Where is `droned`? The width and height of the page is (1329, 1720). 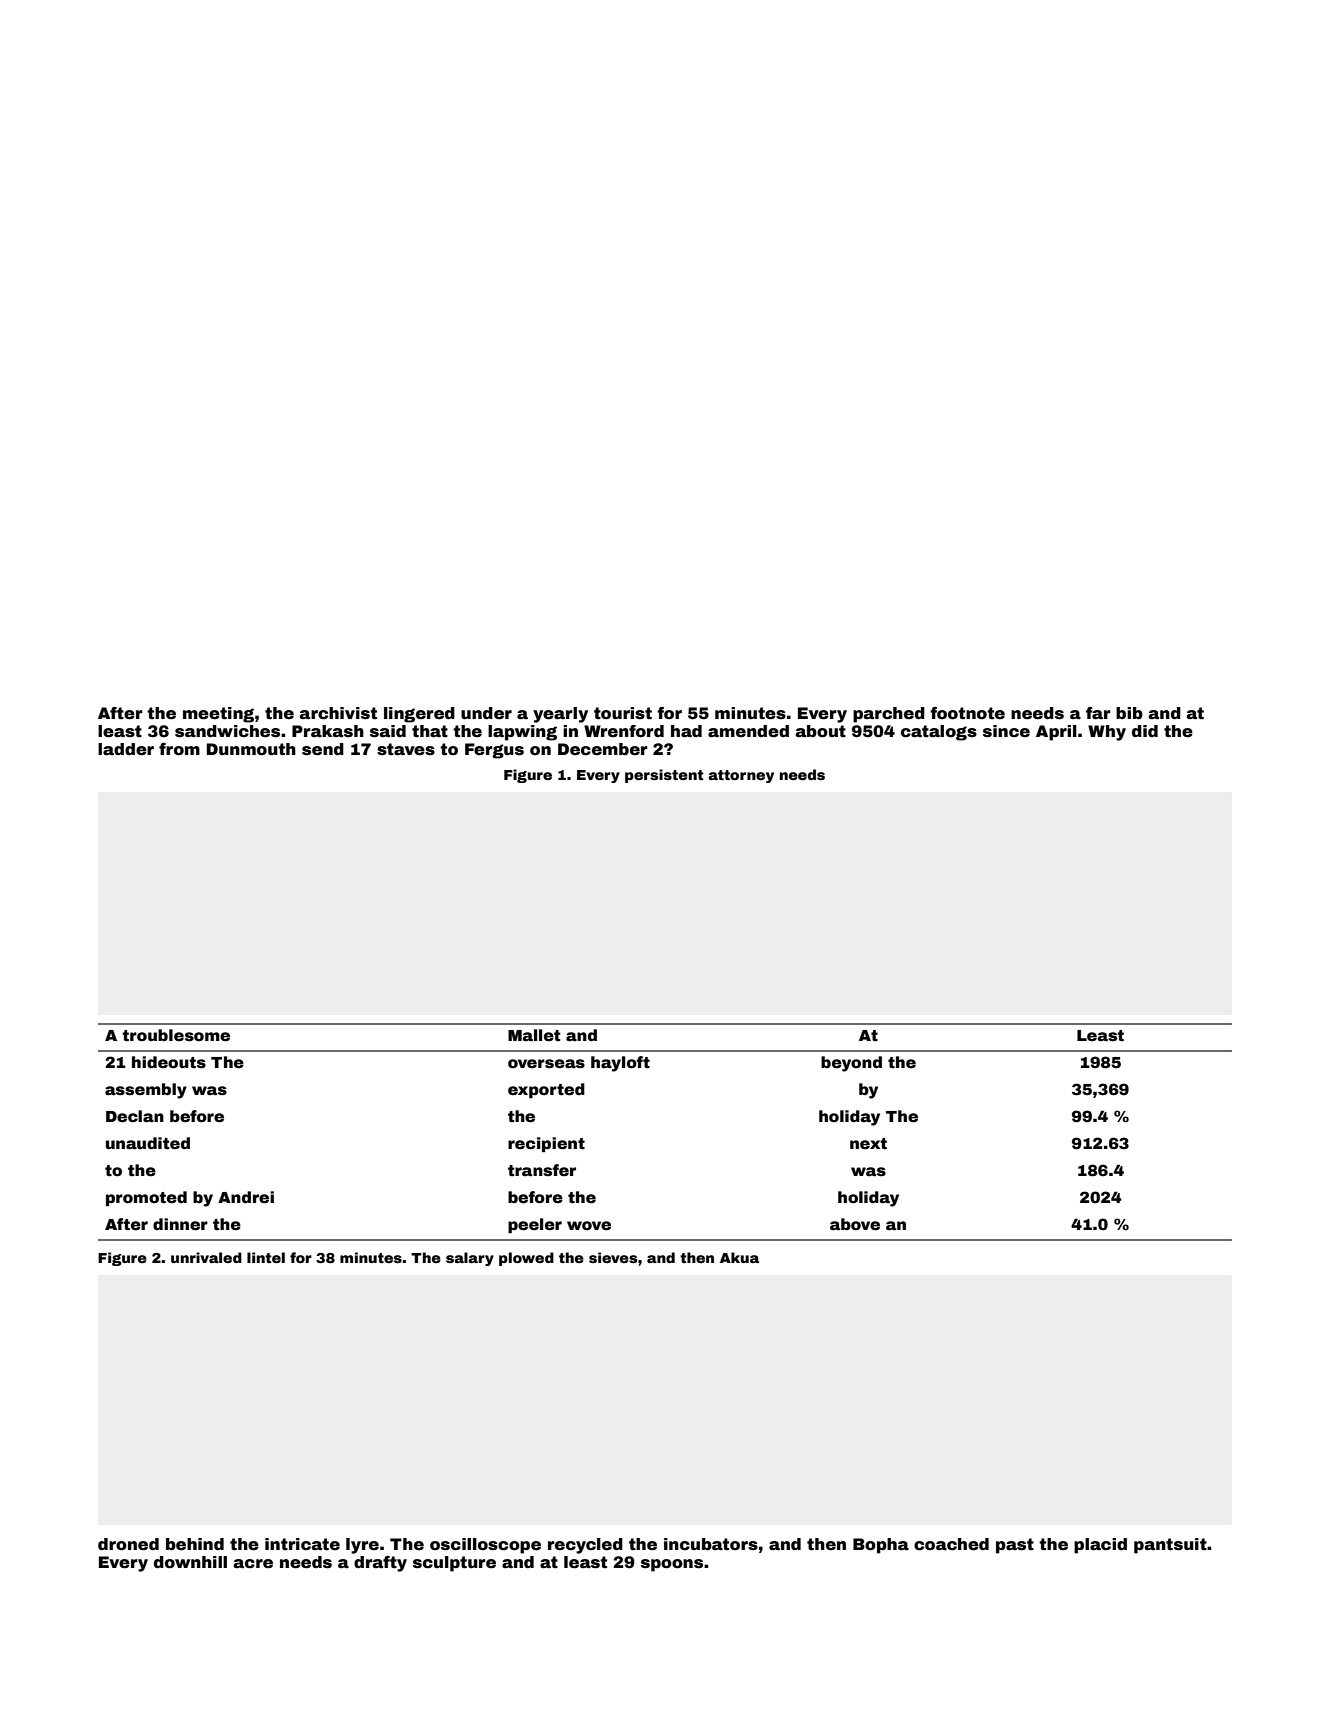
droned is located at coordinates (128, 1544).
